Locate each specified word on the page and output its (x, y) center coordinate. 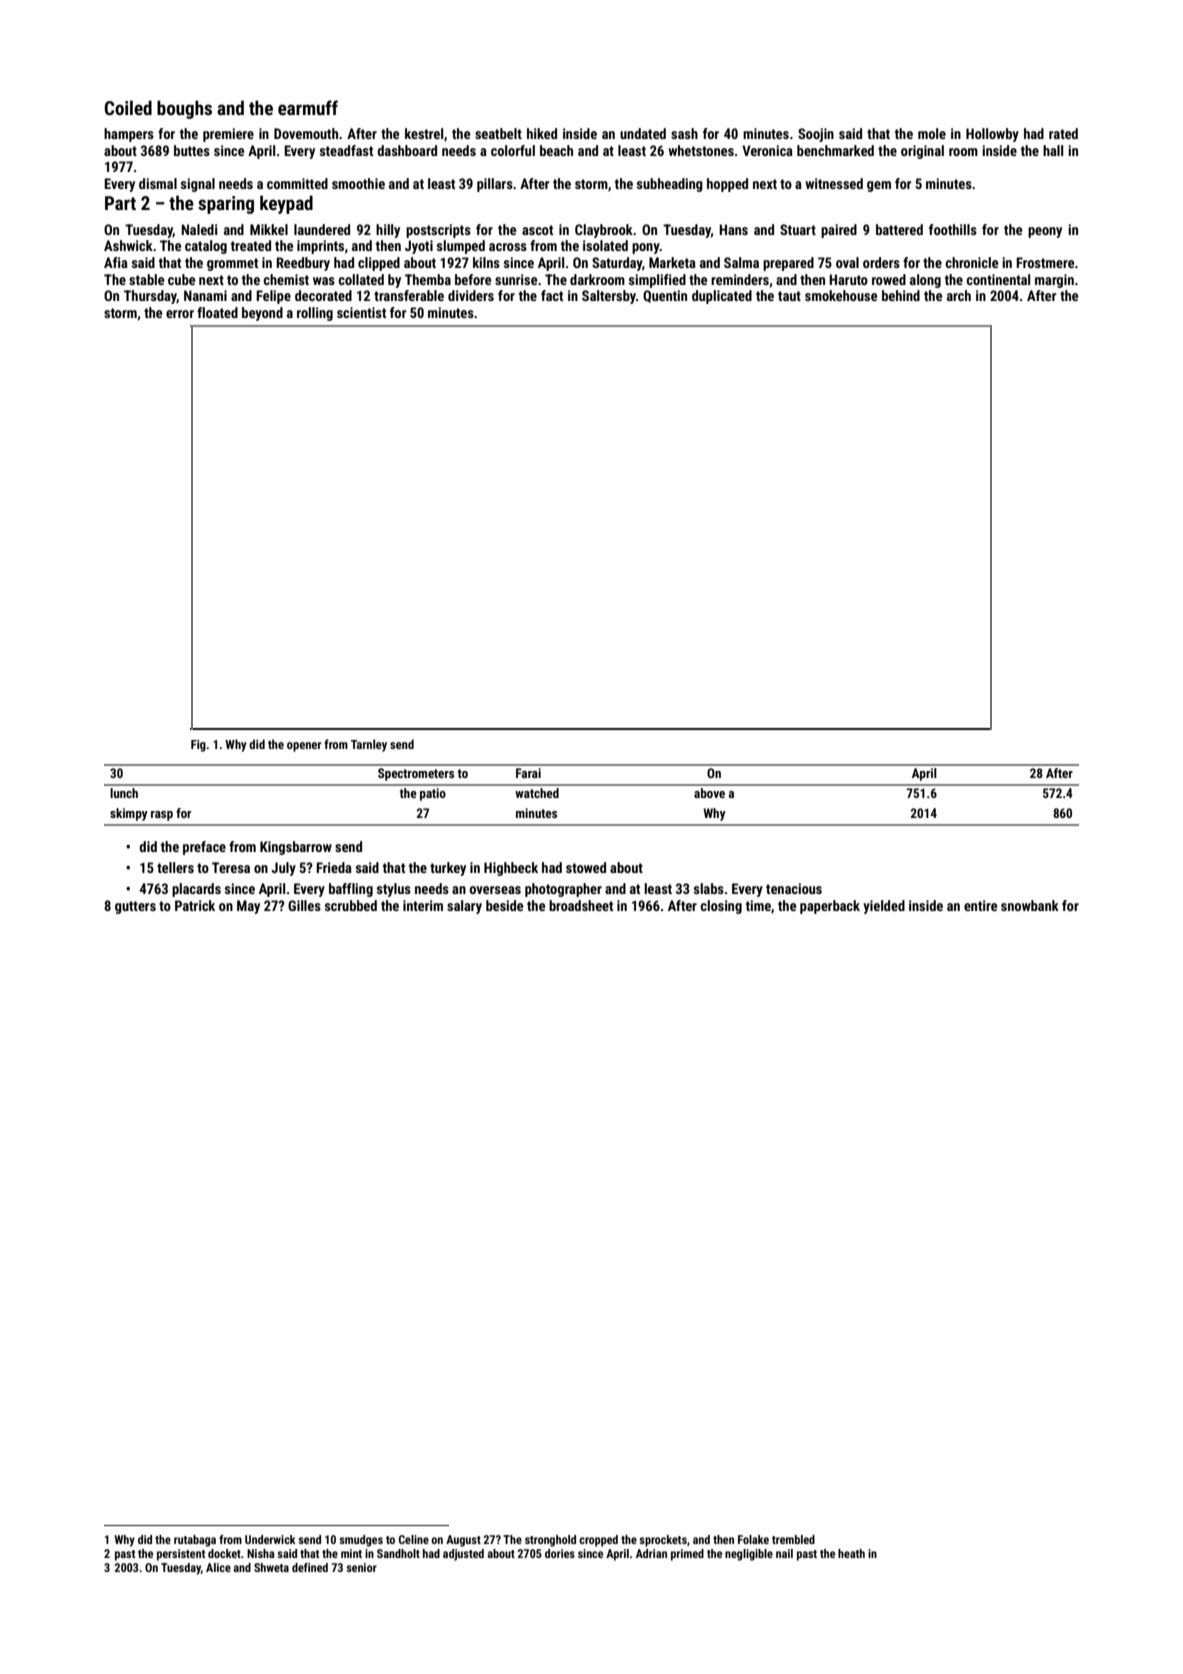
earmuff (308, 107)
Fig (198, 746)
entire (980, 905)
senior (361, 1567)
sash (684, 133)
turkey (448, 869)
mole (932, 133)
